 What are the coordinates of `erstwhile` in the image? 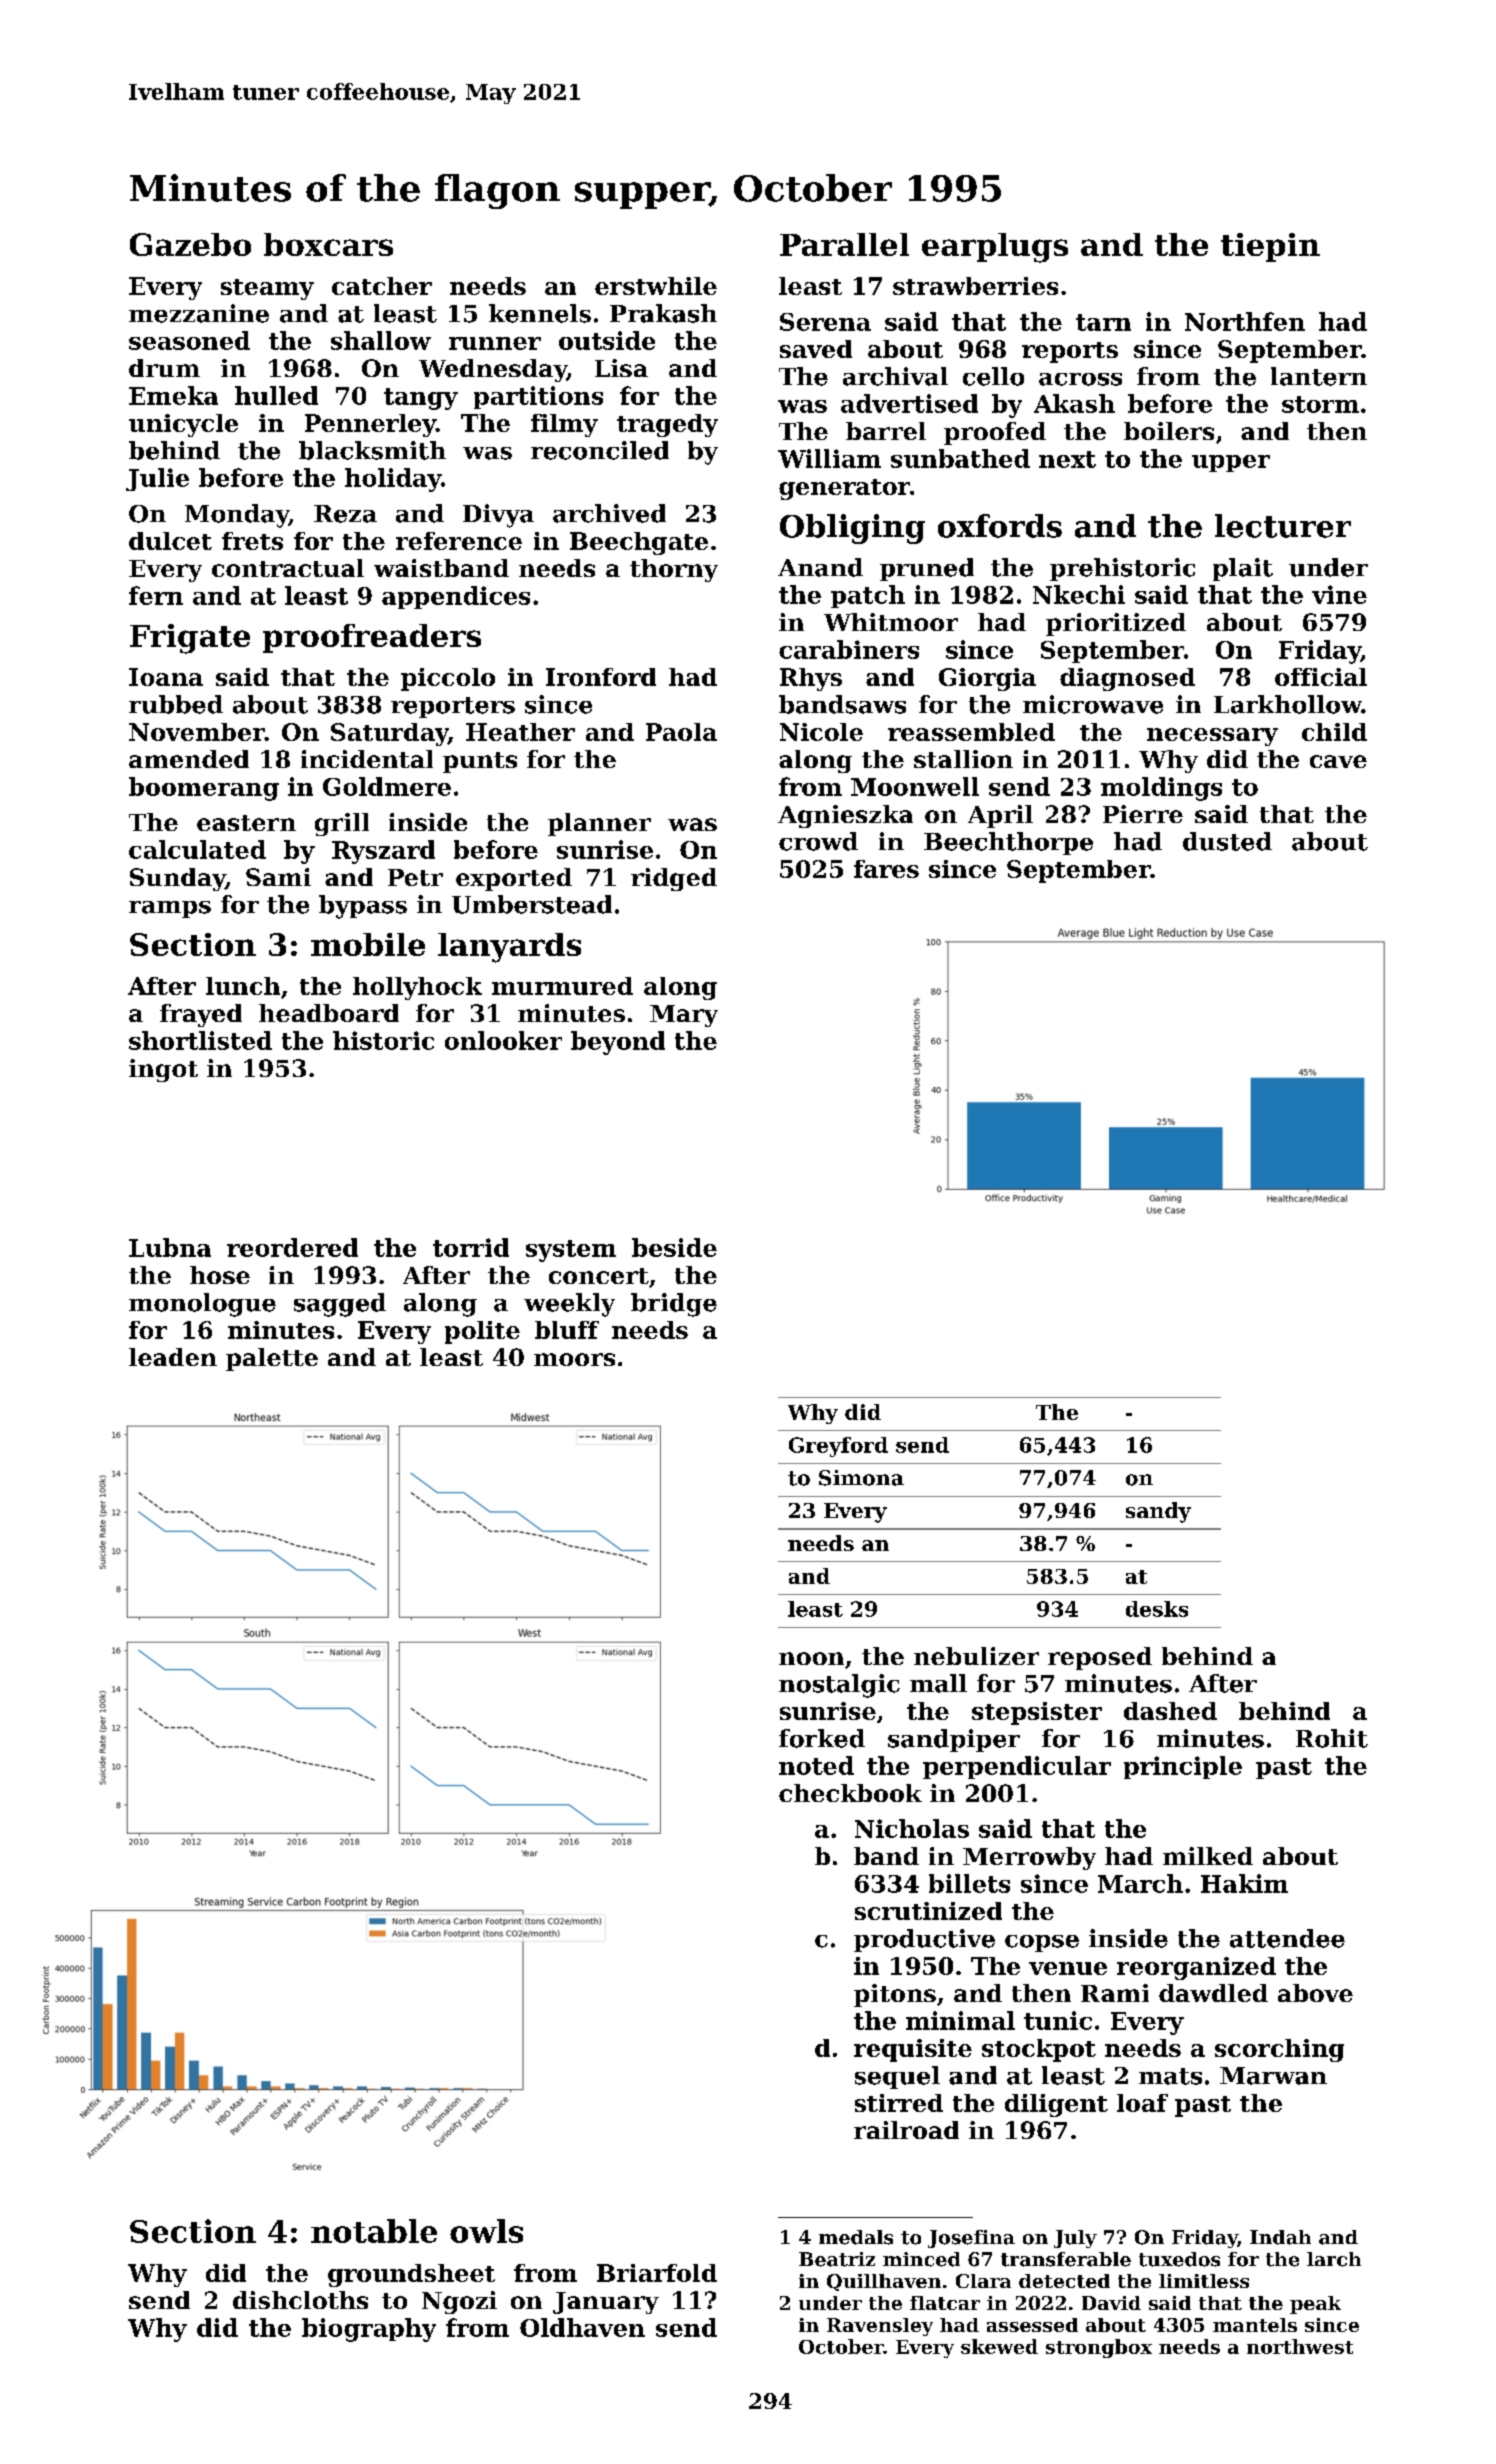 It's located at (656, 286).
